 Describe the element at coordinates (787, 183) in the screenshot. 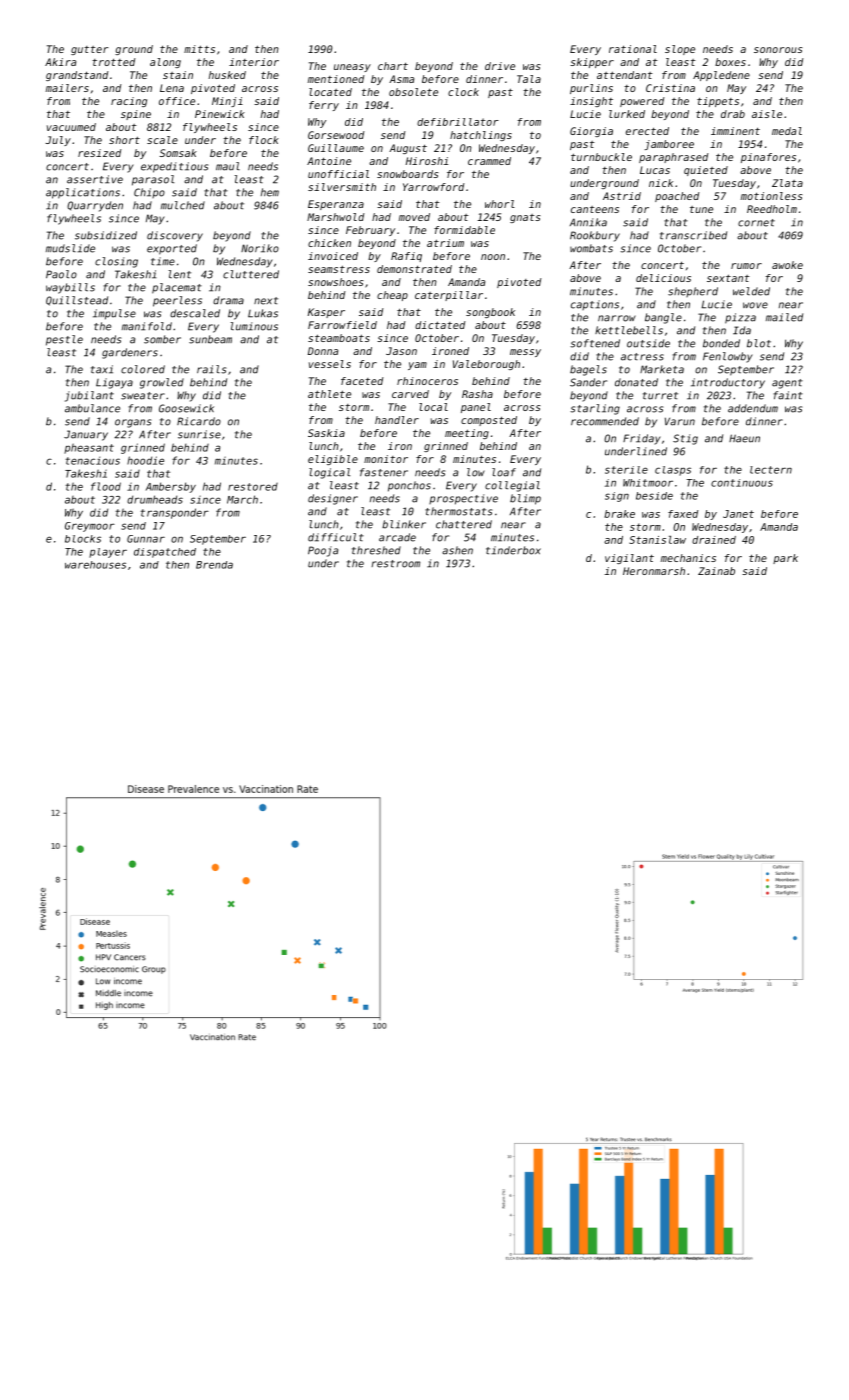

I see `Zlata` at that location.
